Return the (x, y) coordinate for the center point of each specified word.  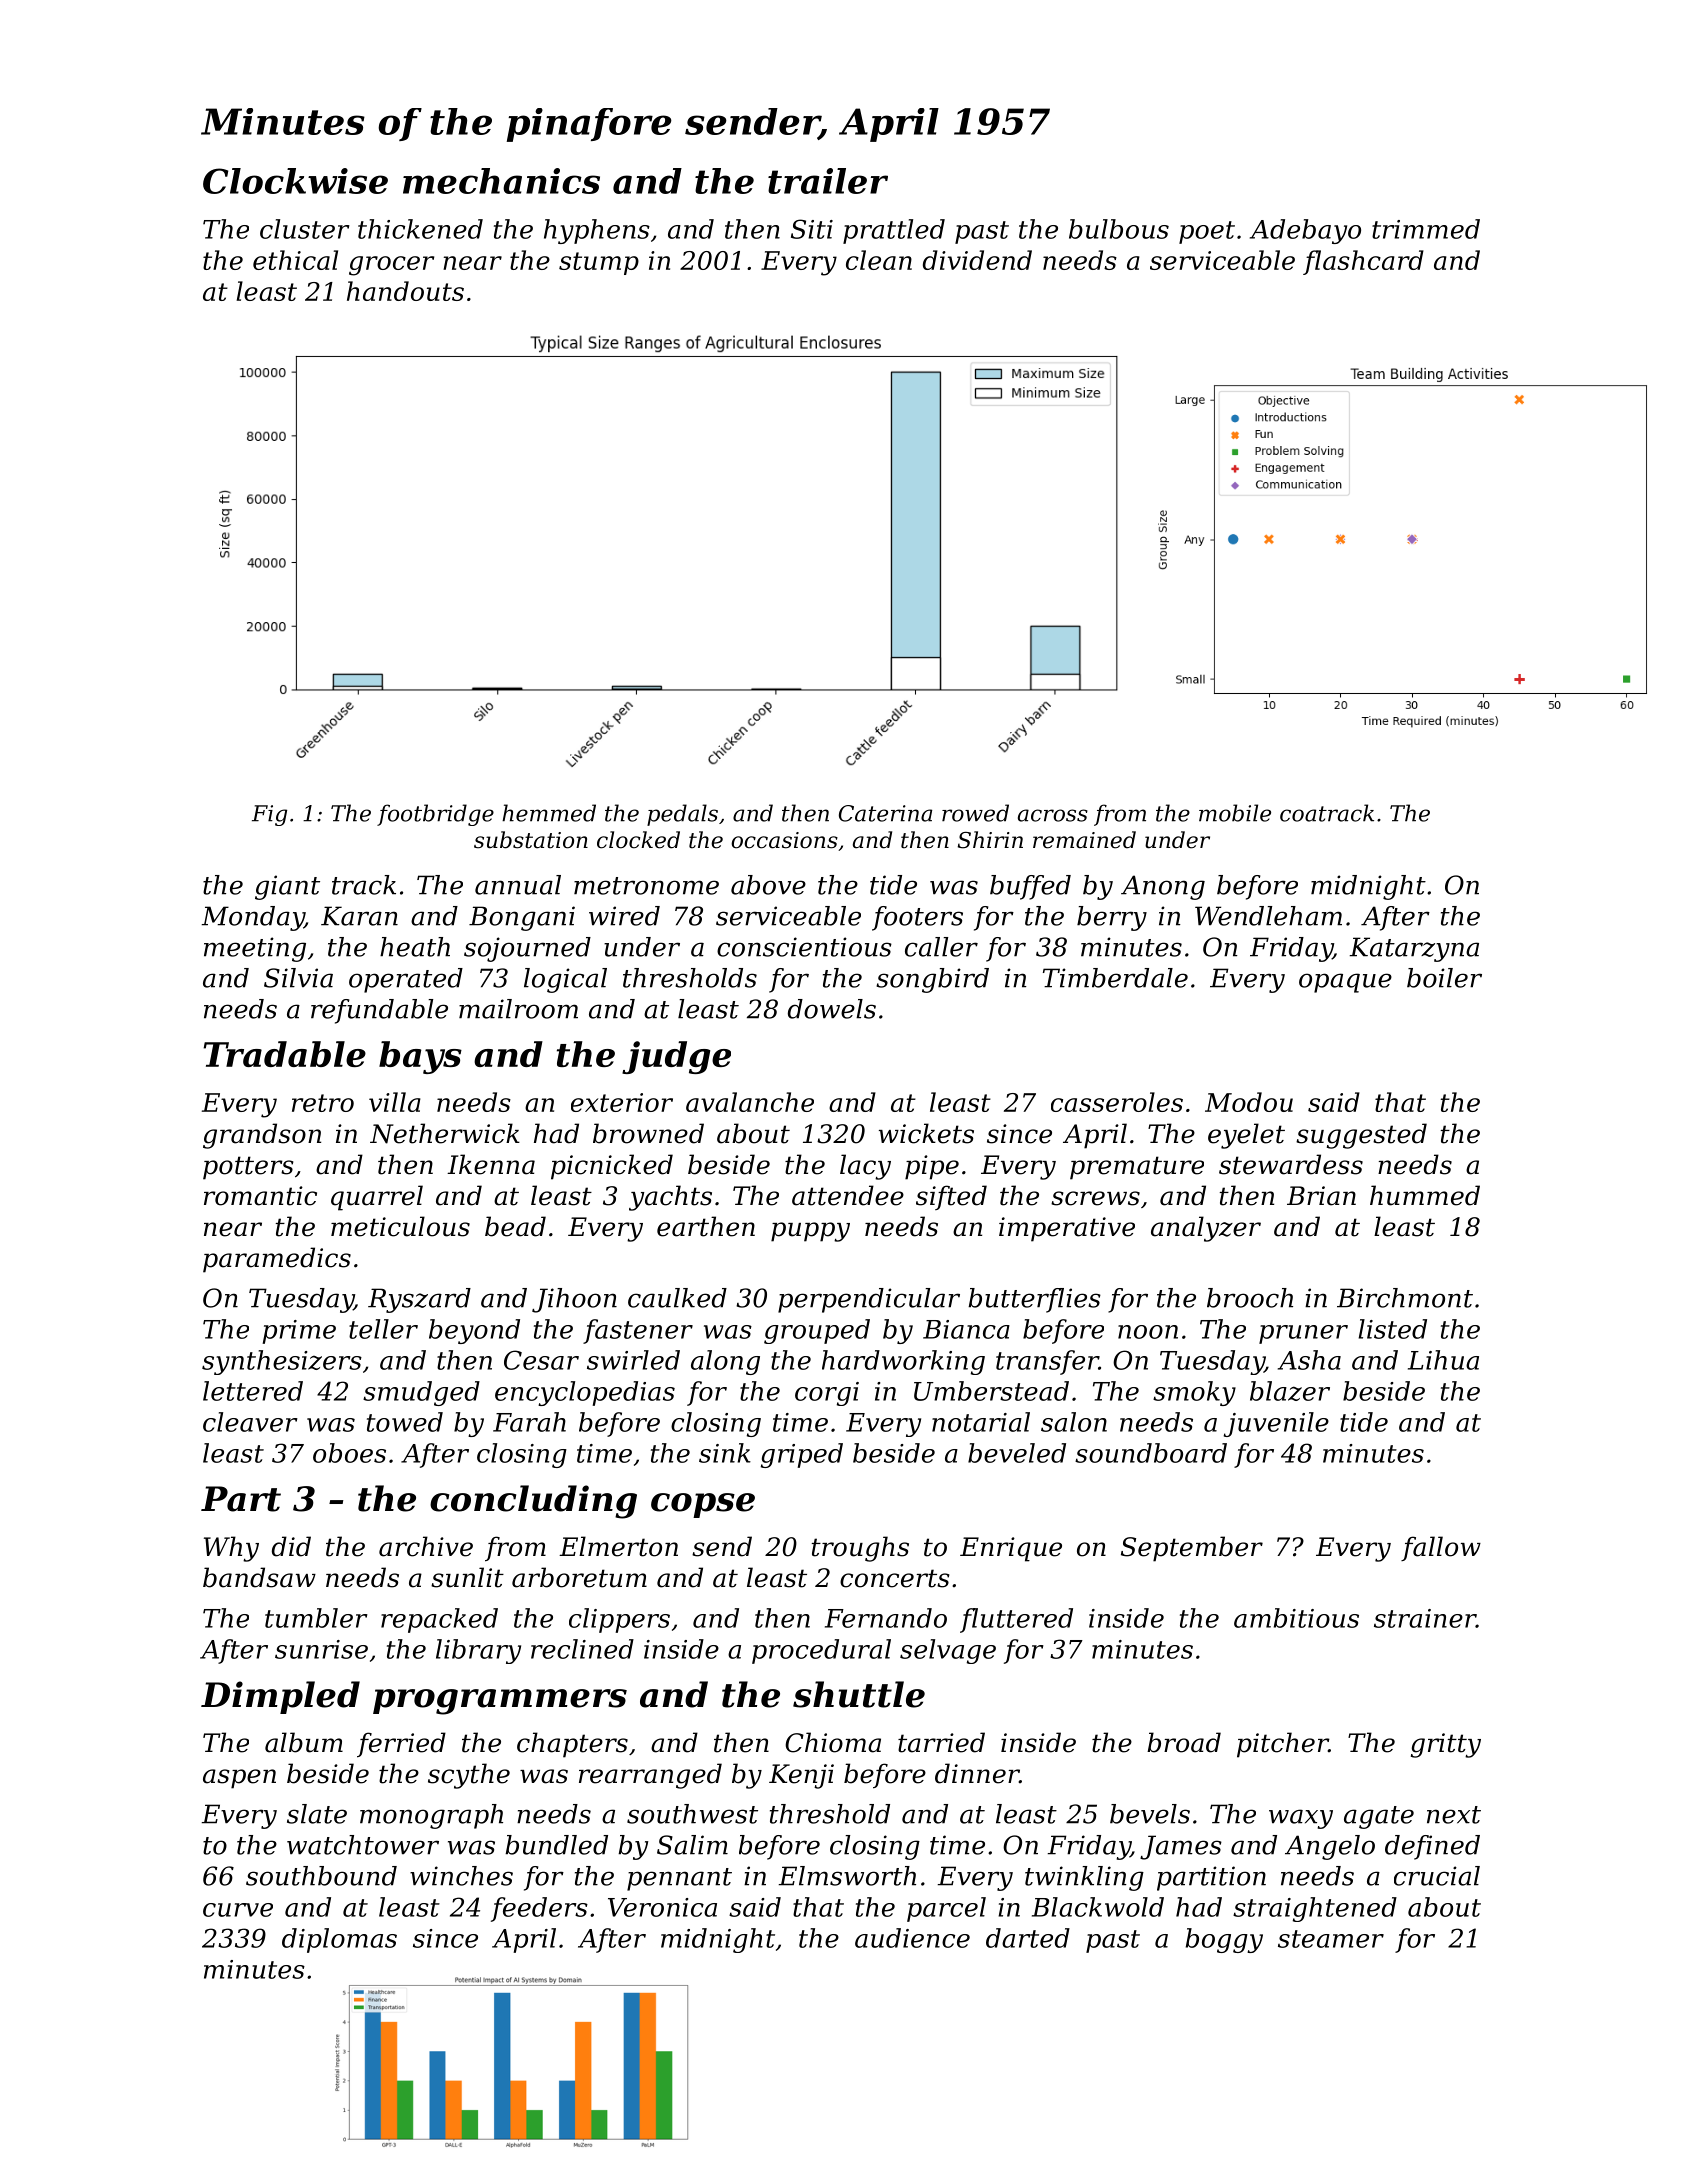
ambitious (1296, 1618)
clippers (619, 1620)
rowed (975, 813)
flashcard (1363, 262)
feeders (539, 1909)
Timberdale (1115, 978)
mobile (1235, 813)
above (768, 885)
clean (879, 260)
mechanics (501, 181)
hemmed (549, 813)
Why (231, 1549)
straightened (1315, 1909)
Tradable (284, 1054)
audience (912, 1938)
